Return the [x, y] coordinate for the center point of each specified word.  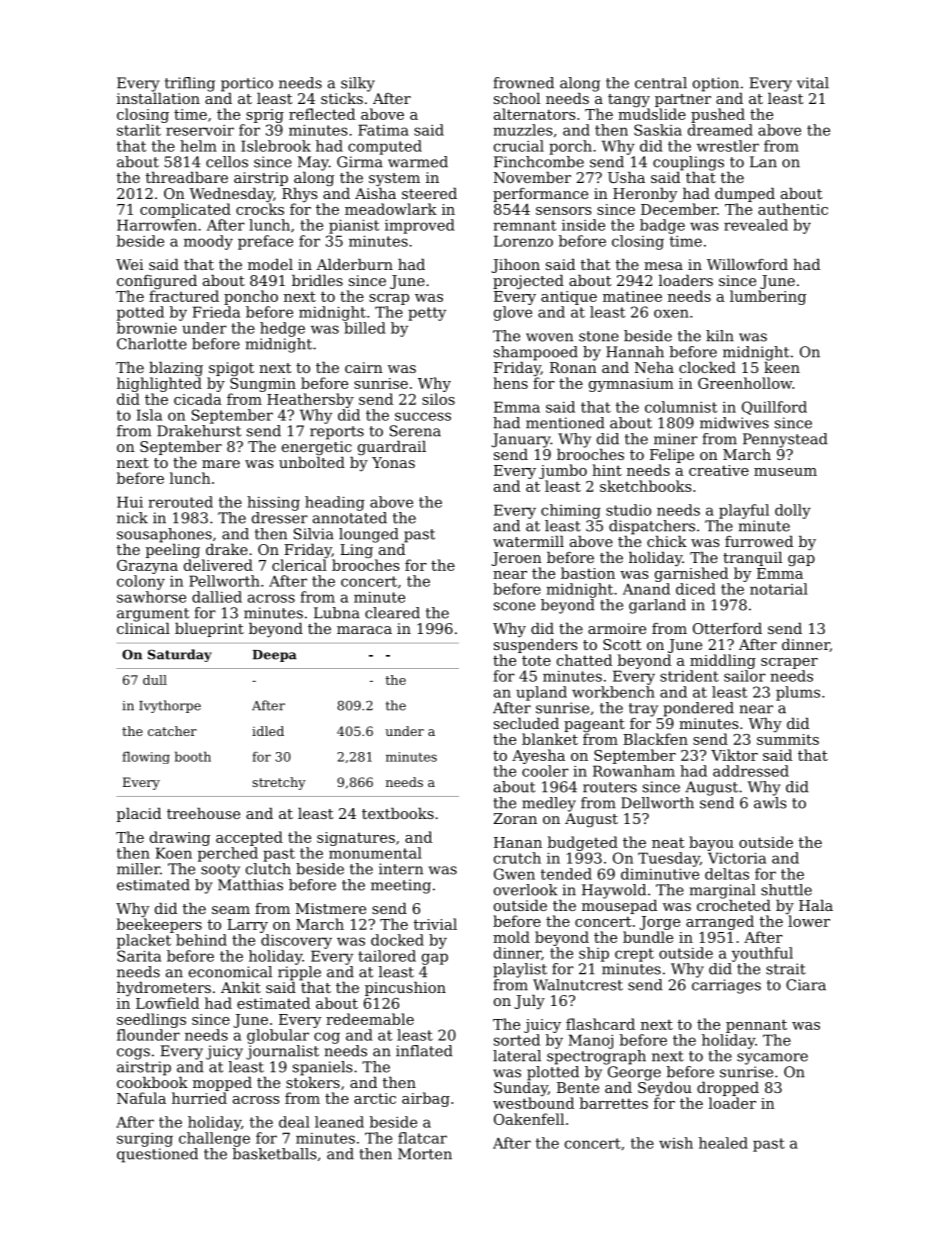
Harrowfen [157, 225]
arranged [720, 922]
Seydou [665, 1089]
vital [813, 83]
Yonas [393, 462]
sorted [517, 1040]
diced [696, 589]
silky [358, 84]
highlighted [159, 384]
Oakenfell [529, 1119]
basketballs [274, 1154]
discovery [296, 941]
